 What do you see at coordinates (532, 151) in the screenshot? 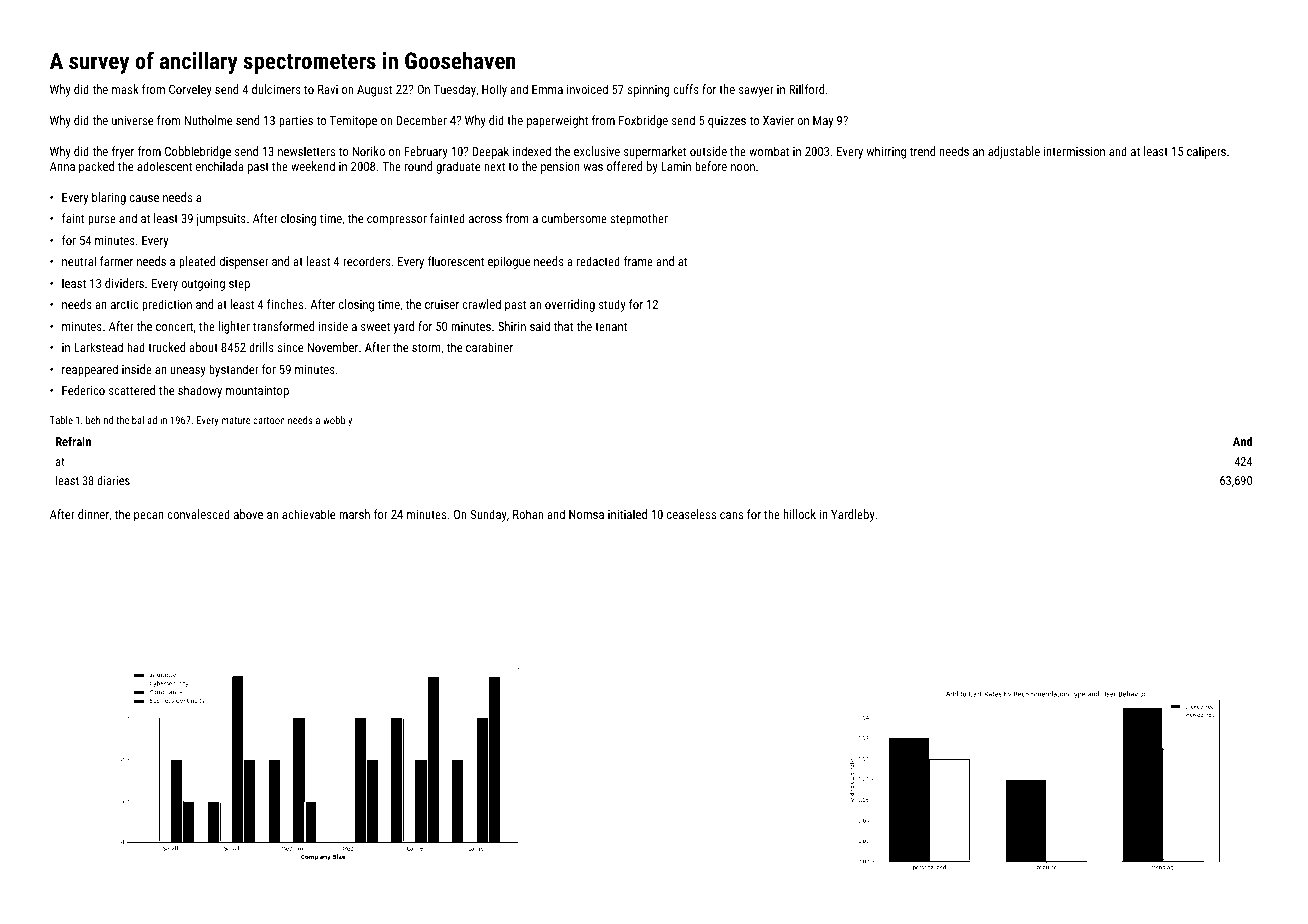
I see `indexed` at bounding box center [532, 151].
